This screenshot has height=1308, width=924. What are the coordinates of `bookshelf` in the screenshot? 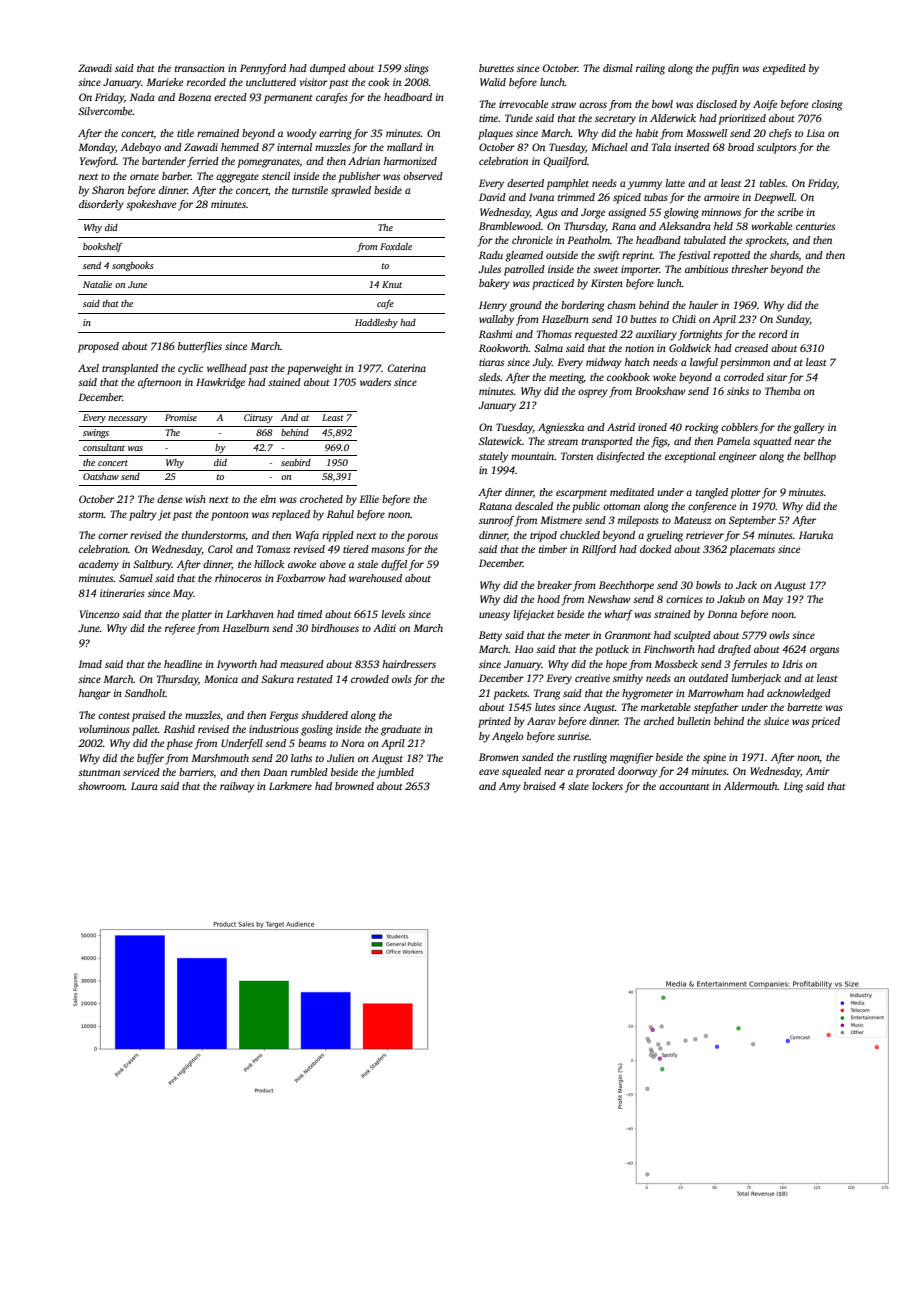 It's located at (102, 247).
